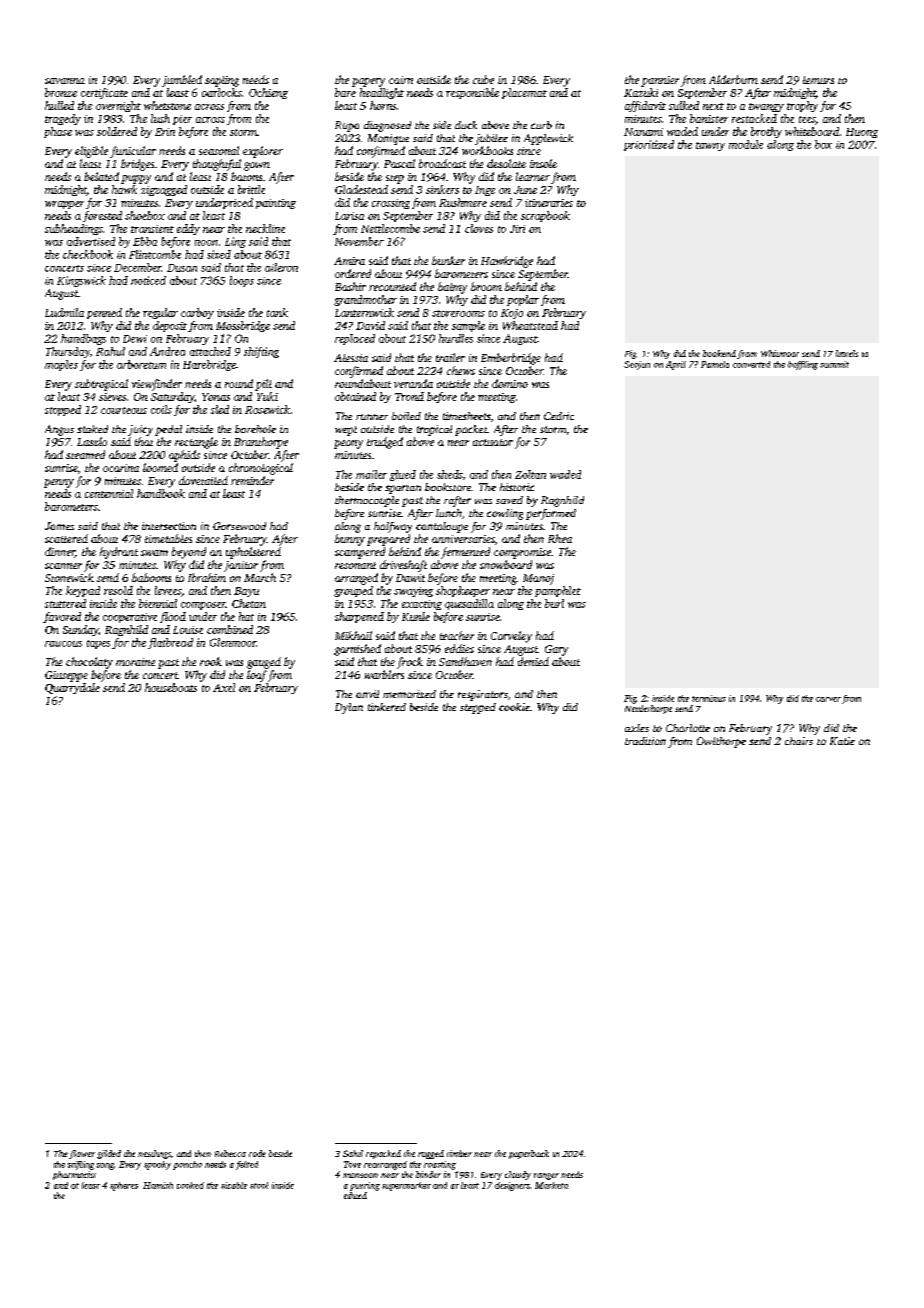 The width and height of the screenshot is (924, 1308). Describe the element at coordinates (65, 81) in the screenshot. I see `savanna` at that location.
